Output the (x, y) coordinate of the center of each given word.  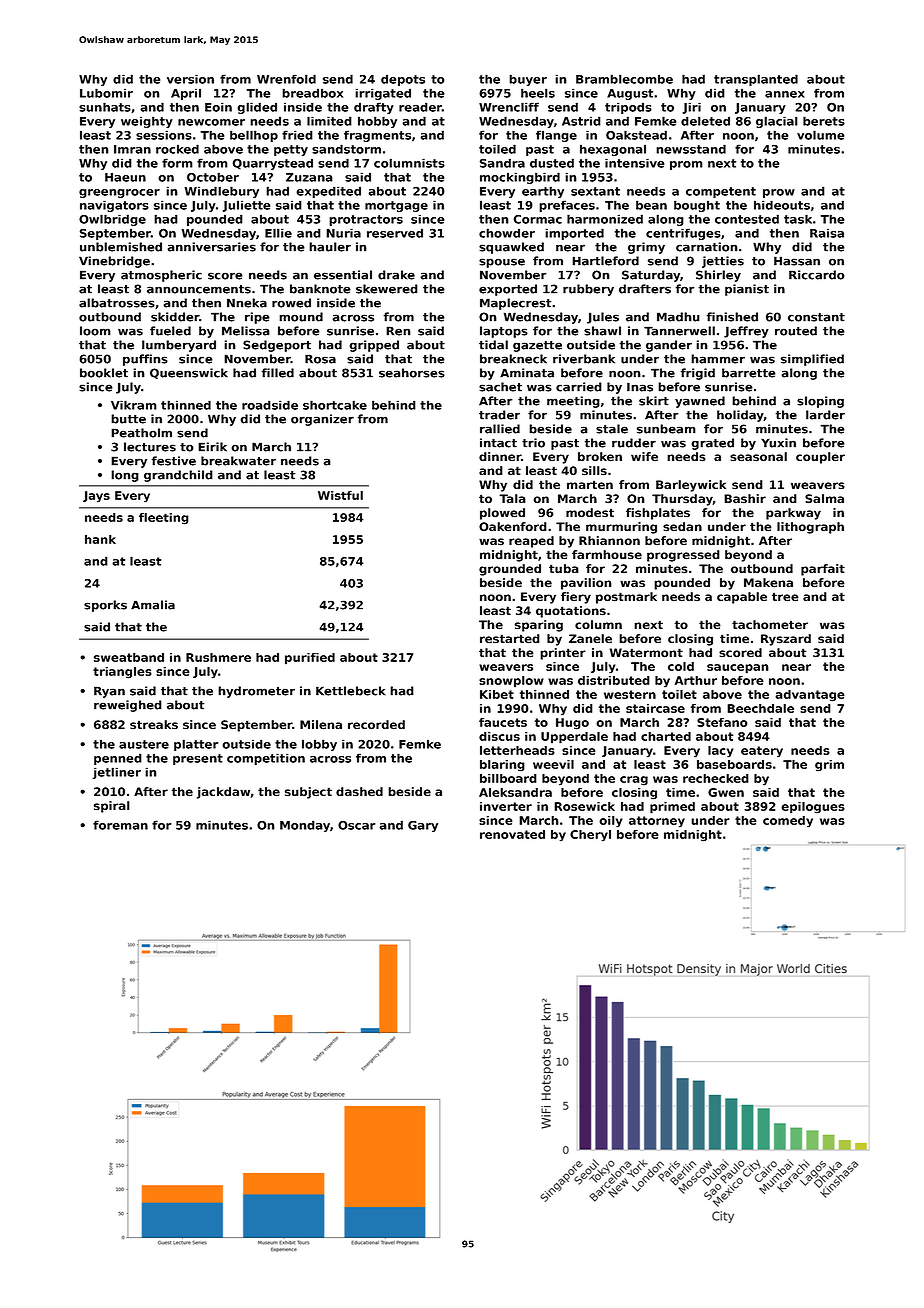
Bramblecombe (624, 79)
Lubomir (106, 93)
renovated (512, 834)
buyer (528, 80)
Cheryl (590, 836)
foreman (120, 825)
